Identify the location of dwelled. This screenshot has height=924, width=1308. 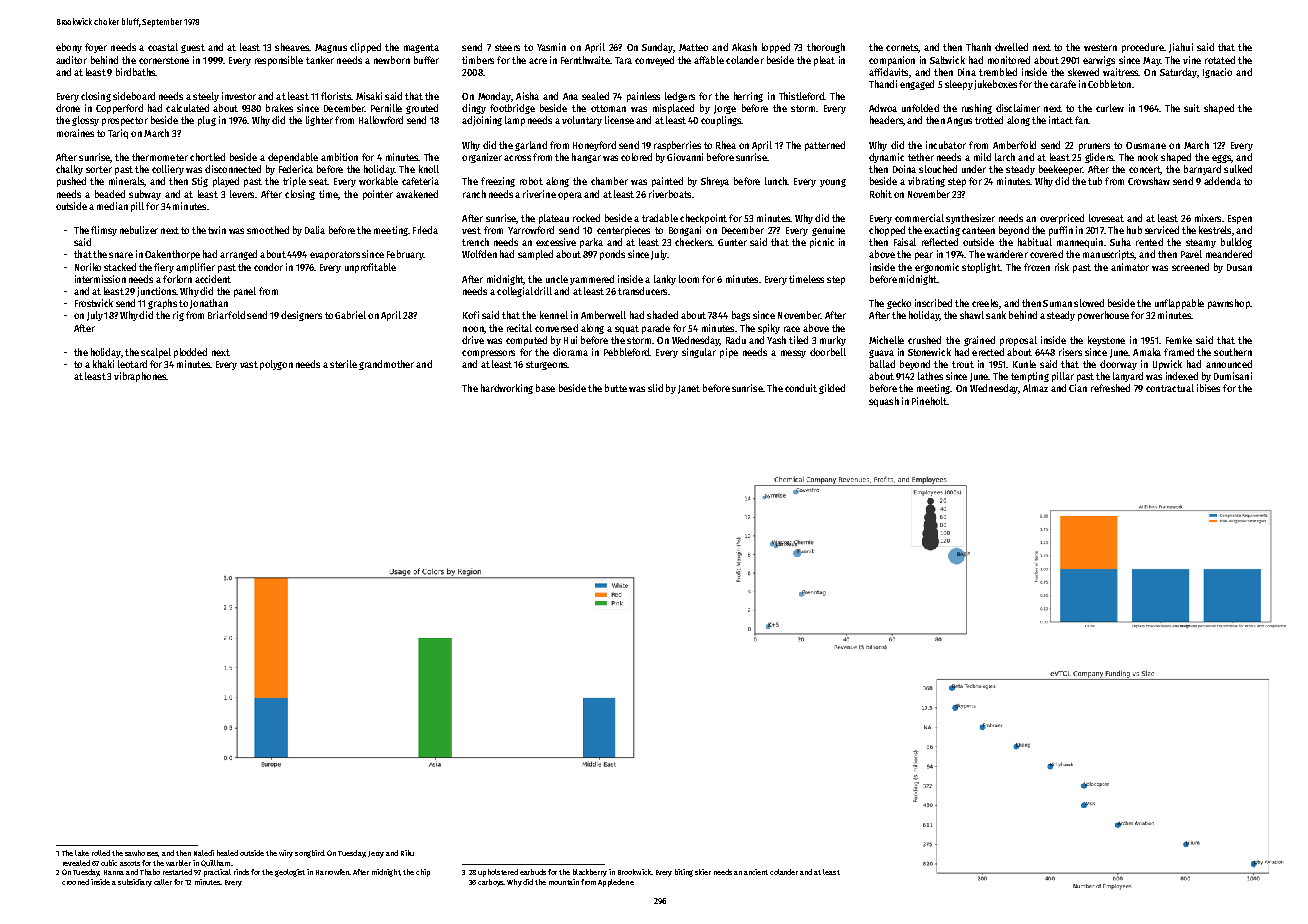
(1011, 47).
